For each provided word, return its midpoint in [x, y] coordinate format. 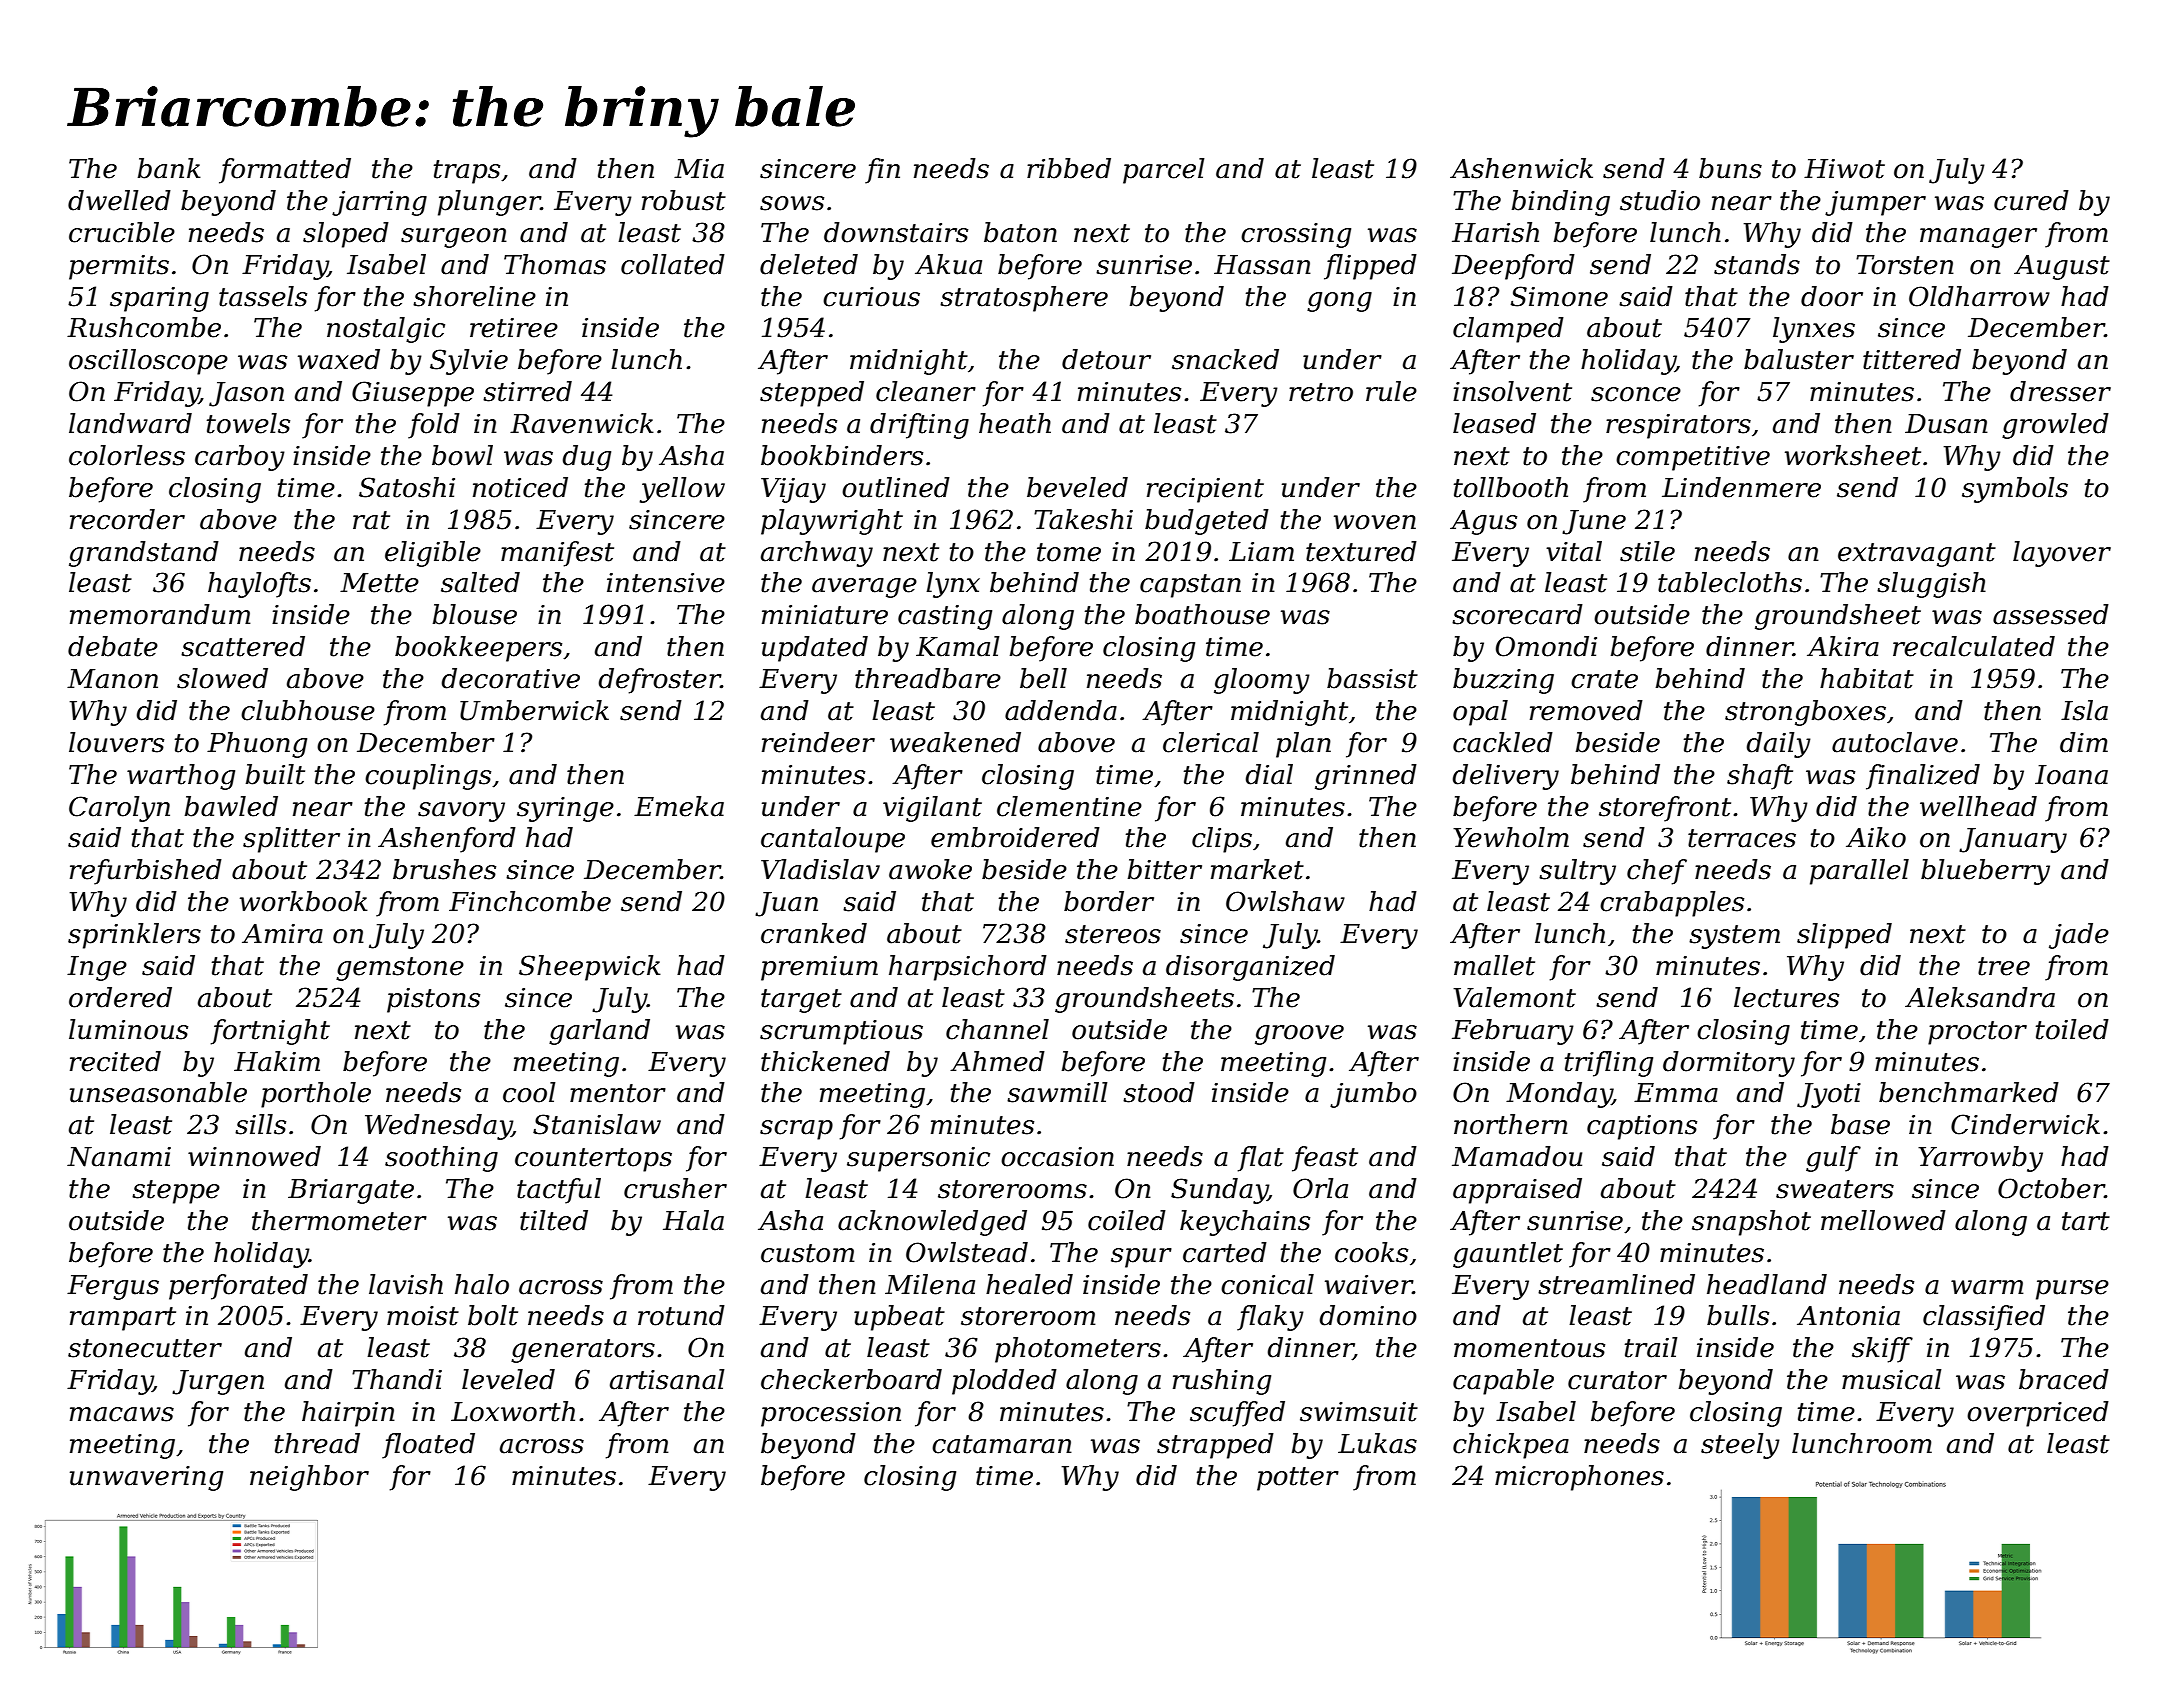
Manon [112, 679]
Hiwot [1844, 169]
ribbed [1069, 168]
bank [169, 168]
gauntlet [1508, 1255]
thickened [825, 1061]
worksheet [1853, 455]
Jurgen [218, 1382]
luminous [128, 1029]
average [864, 588]
